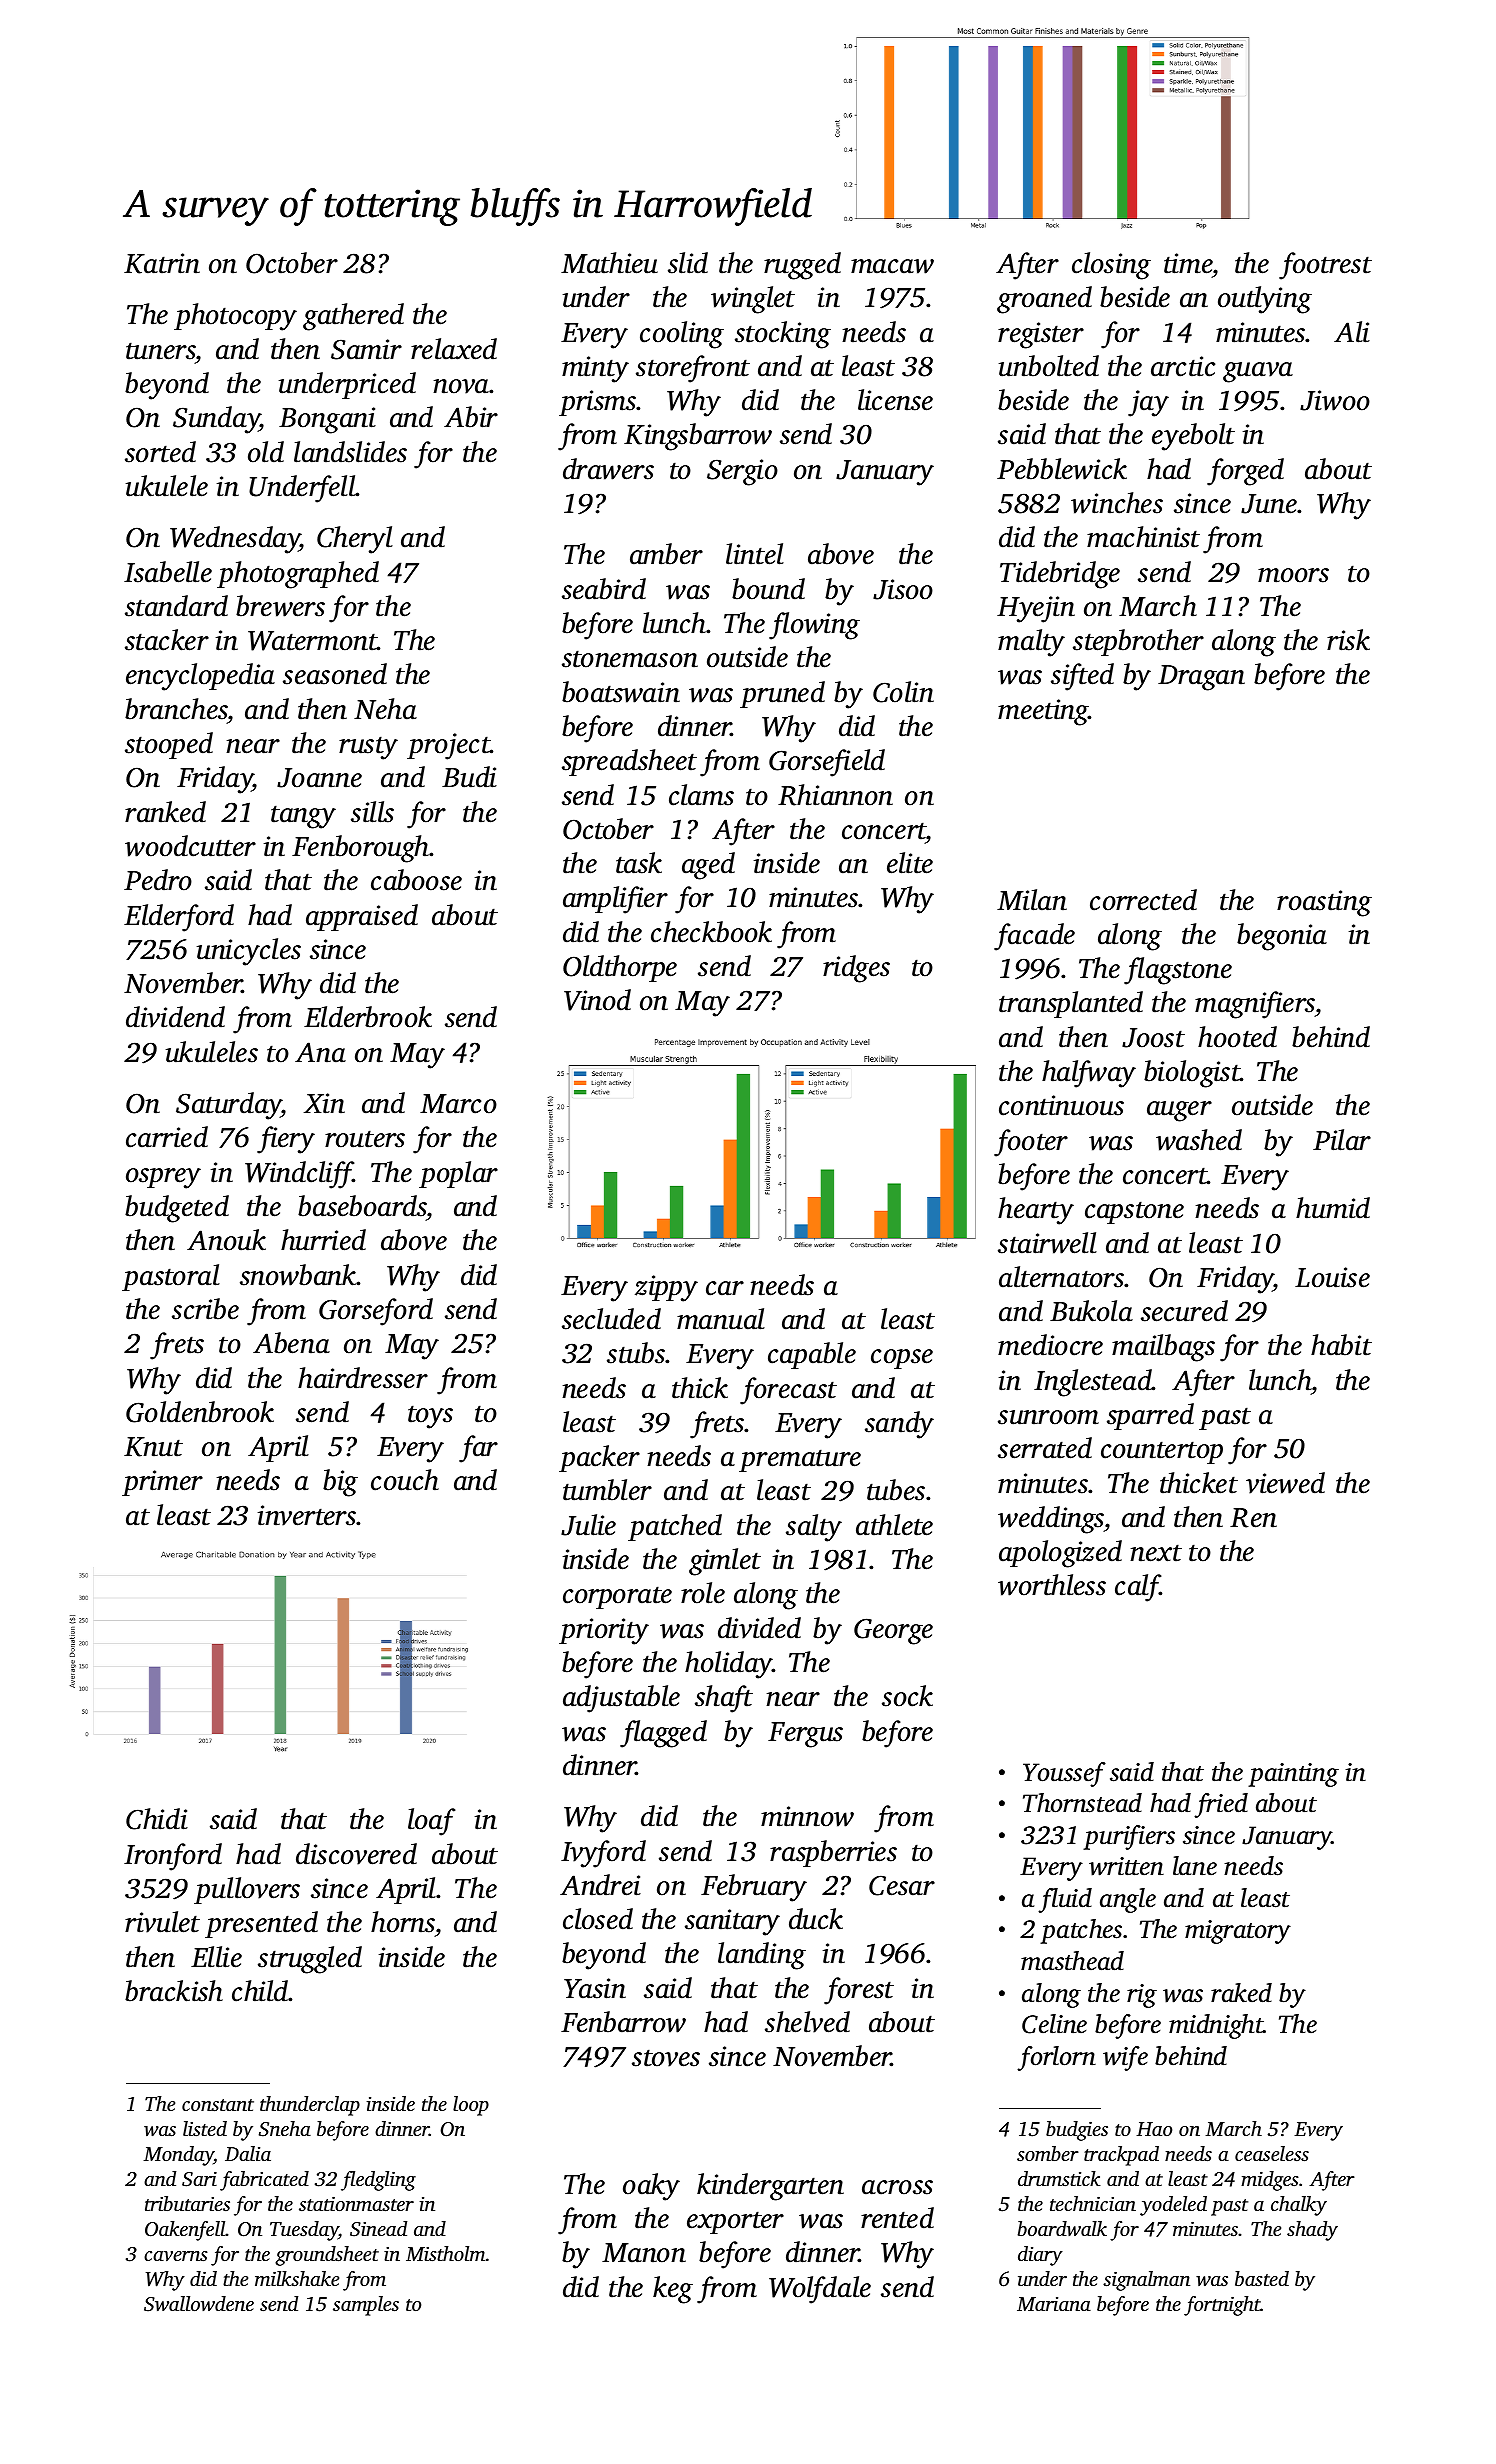 The width and height of the screenshot is (1496, 2464). I want to click on Swallowdene, so click(199, 2304).
